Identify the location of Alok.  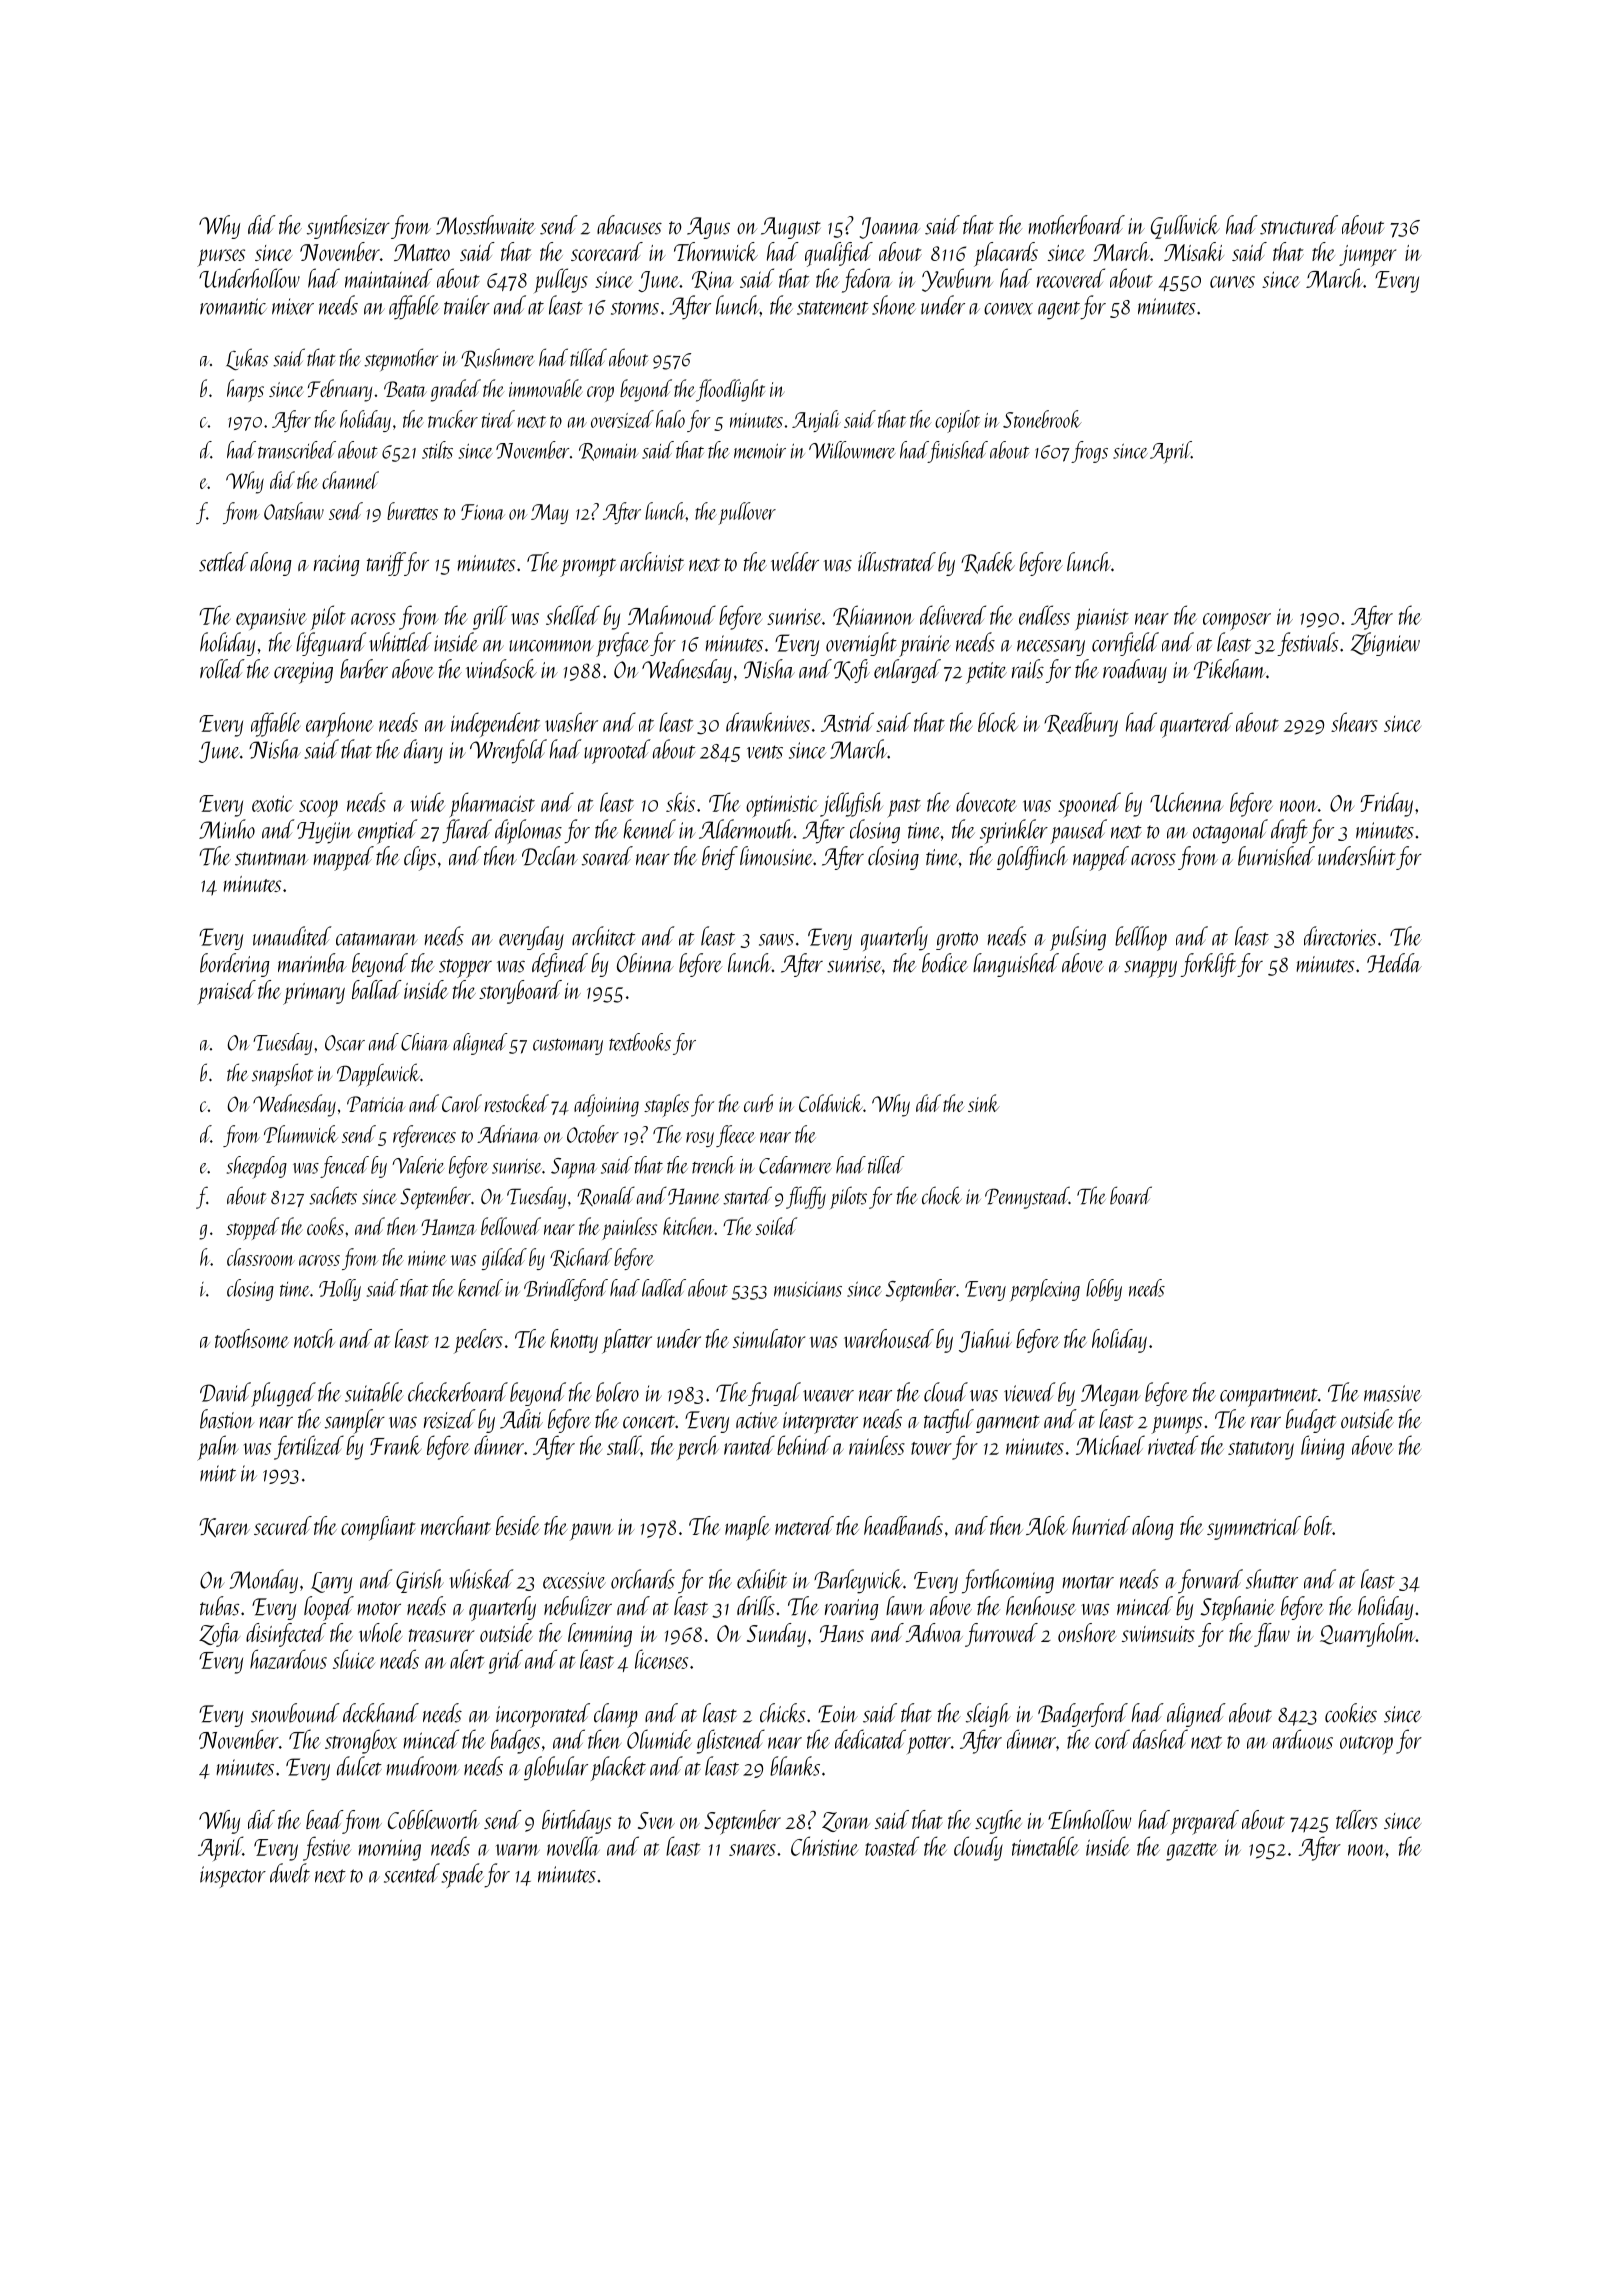
(1047, 1525).
